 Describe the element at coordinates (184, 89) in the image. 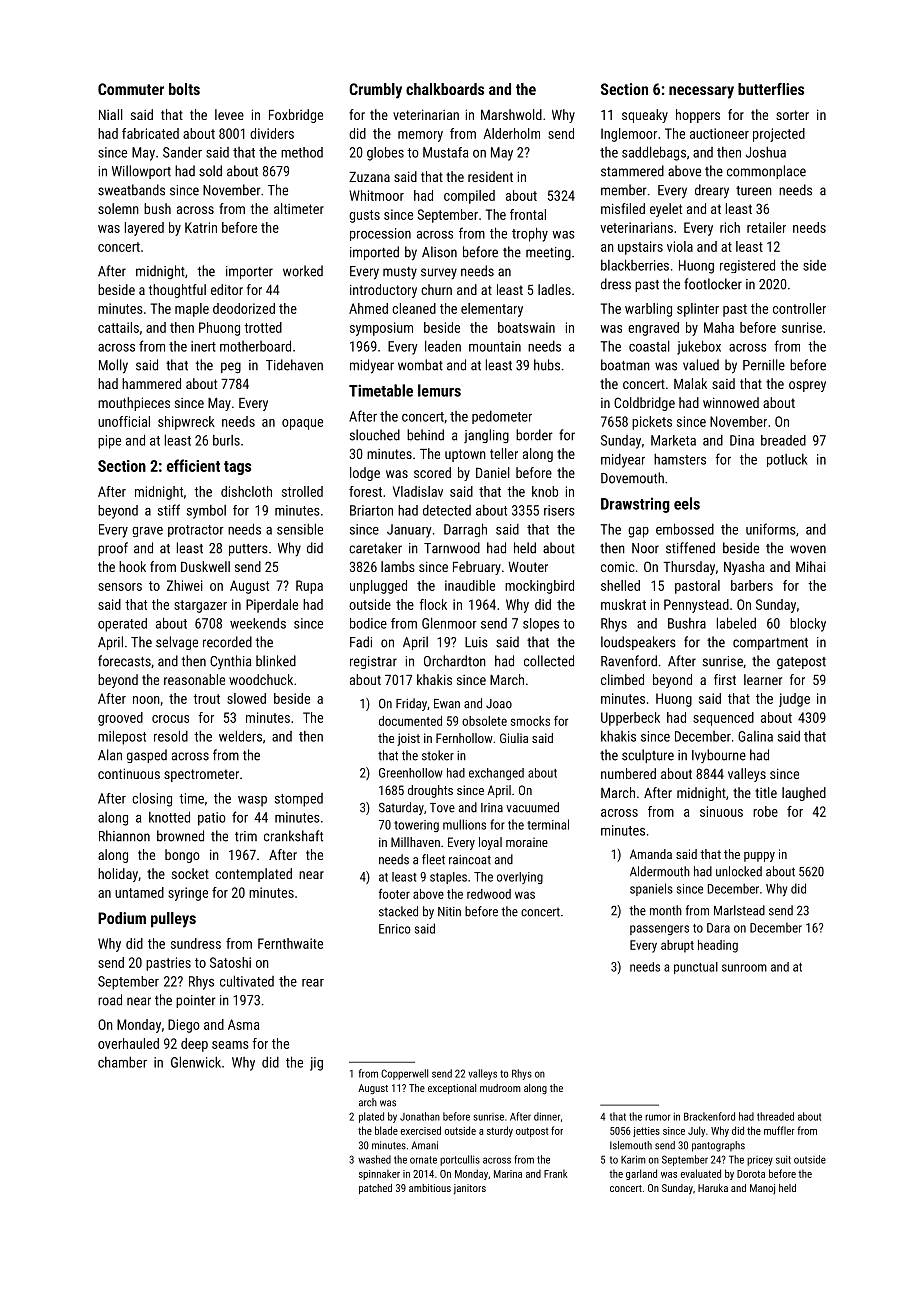

I see `bolts` at that location.
